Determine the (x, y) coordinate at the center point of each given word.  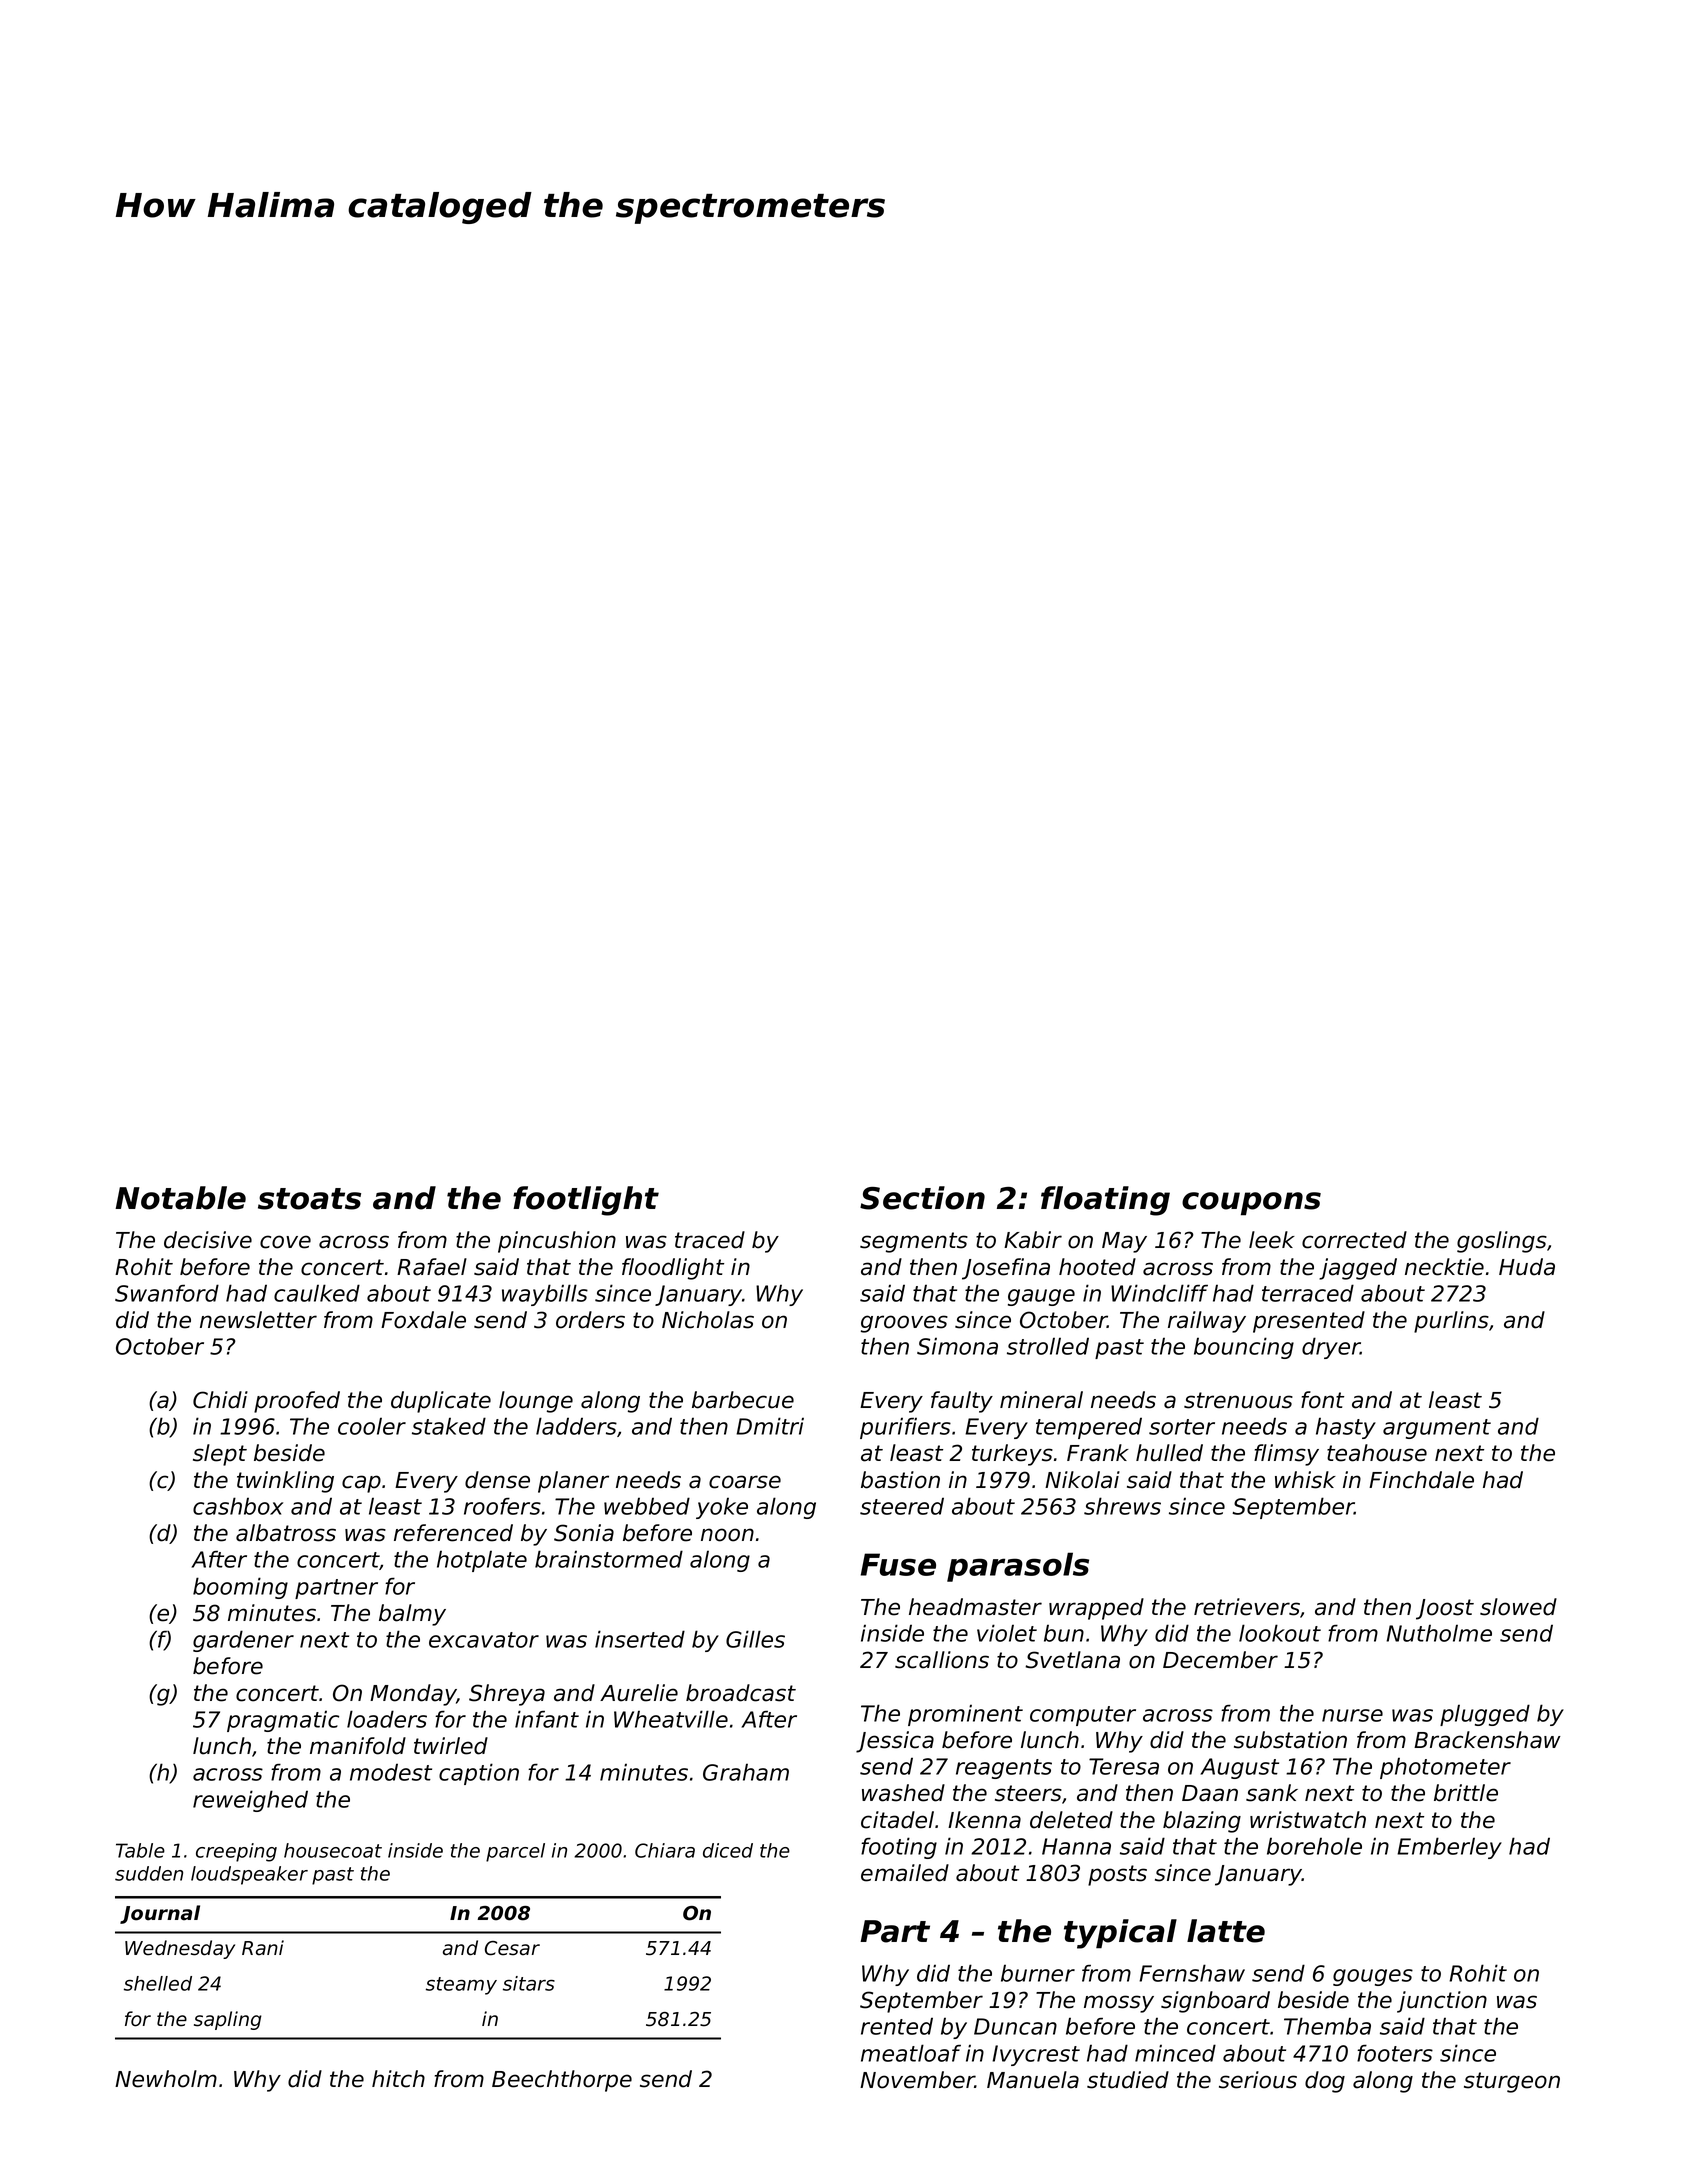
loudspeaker (249, 1875)
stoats (309, 1199)
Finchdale (1421, 1480)
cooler (372, 1426)
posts (1117, 1875)
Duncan (1015, 2026)
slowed (1518, 1607)
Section (922, 1198)
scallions (942, 1660)
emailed (905, 1873)
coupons (1251, 1204)
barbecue (743, 1400)
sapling (228, 2020)
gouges (1373, 1977)
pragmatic (283, 1721)
